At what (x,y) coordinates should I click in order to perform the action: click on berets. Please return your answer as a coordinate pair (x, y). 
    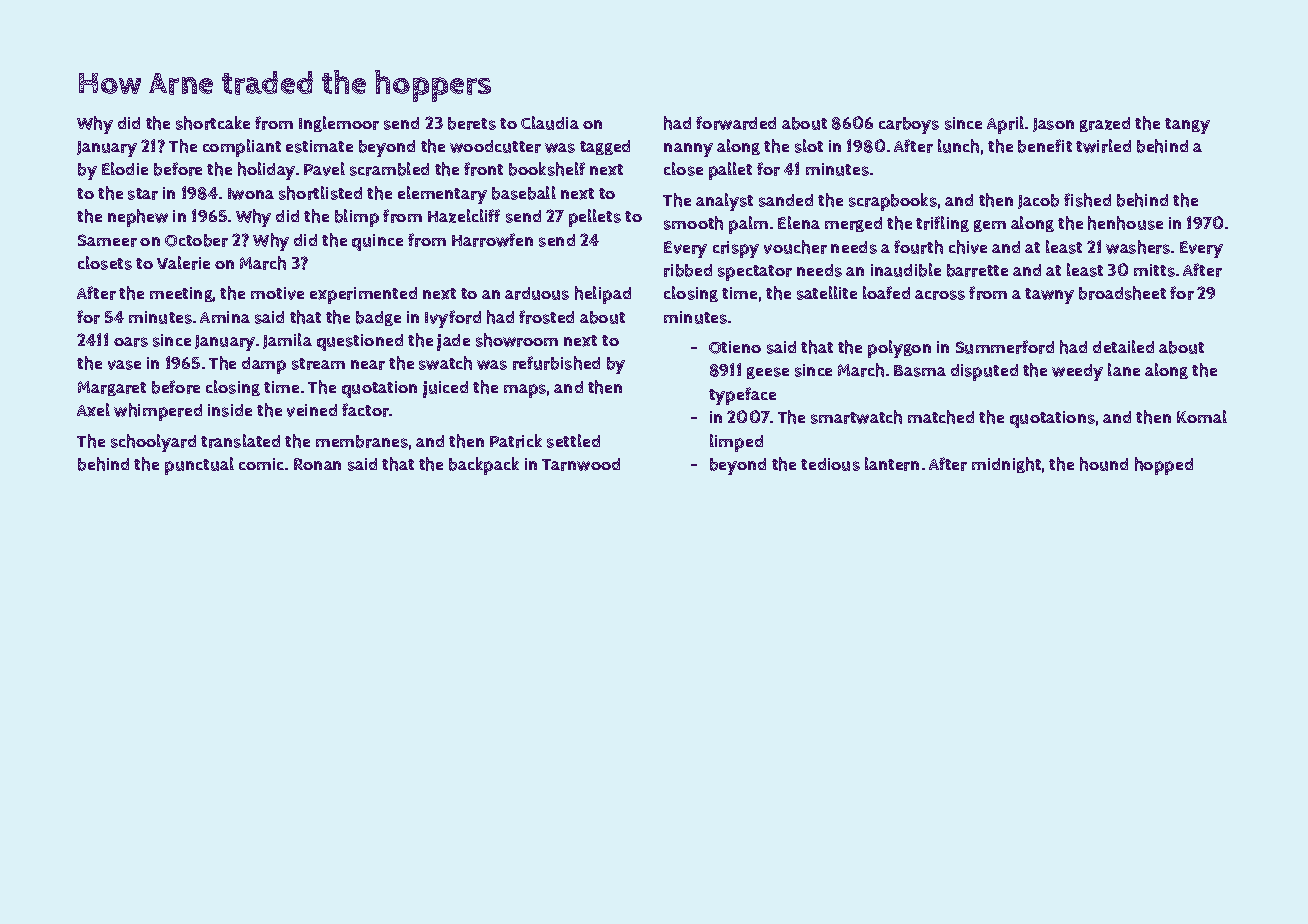
    Looking at the image, I should click on (472, 123).
